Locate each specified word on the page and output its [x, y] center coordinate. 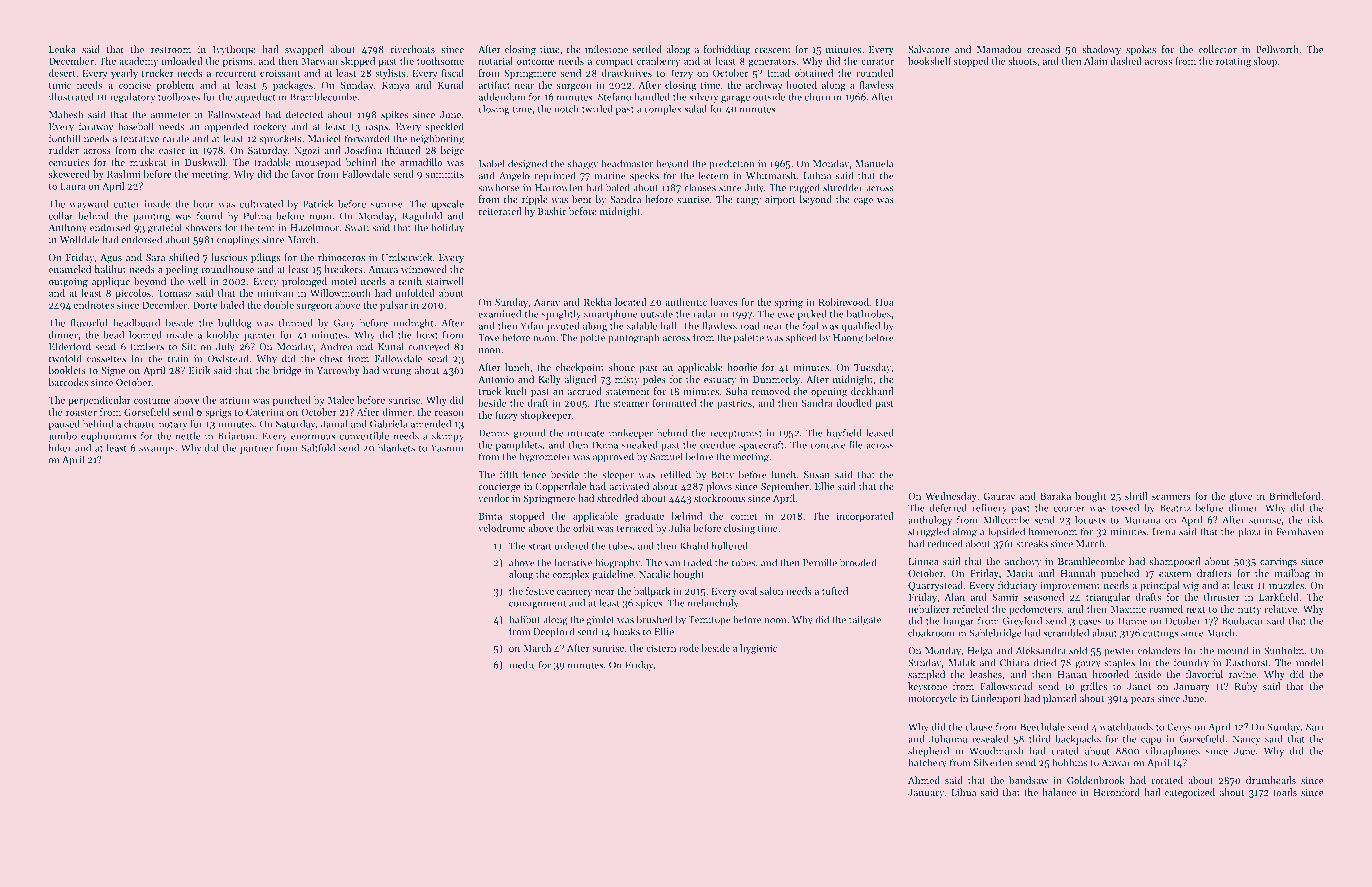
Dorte [205, 305]
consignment [537, 604]
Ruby [1246, 687]
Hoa [885, 302]
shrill [1136, 496]
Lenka [62, 49]
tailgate [865, 620]
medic [522, 665]
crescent [772, 50]
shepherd [928, 752]
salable [642, 326]
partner [256, 450]
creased [1043, 49]
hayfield [844, 434]
